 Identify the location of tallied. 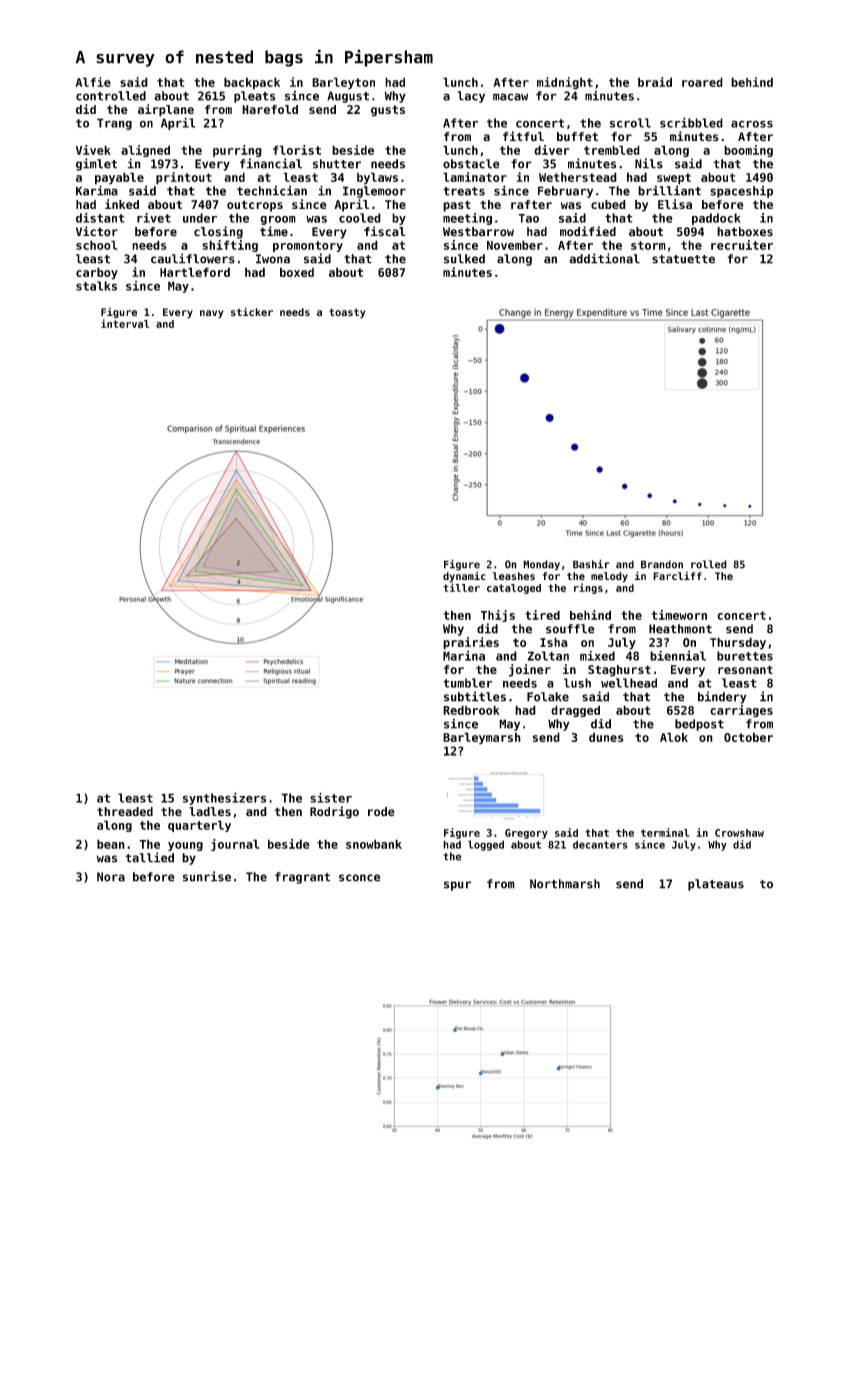
(149, 857).
